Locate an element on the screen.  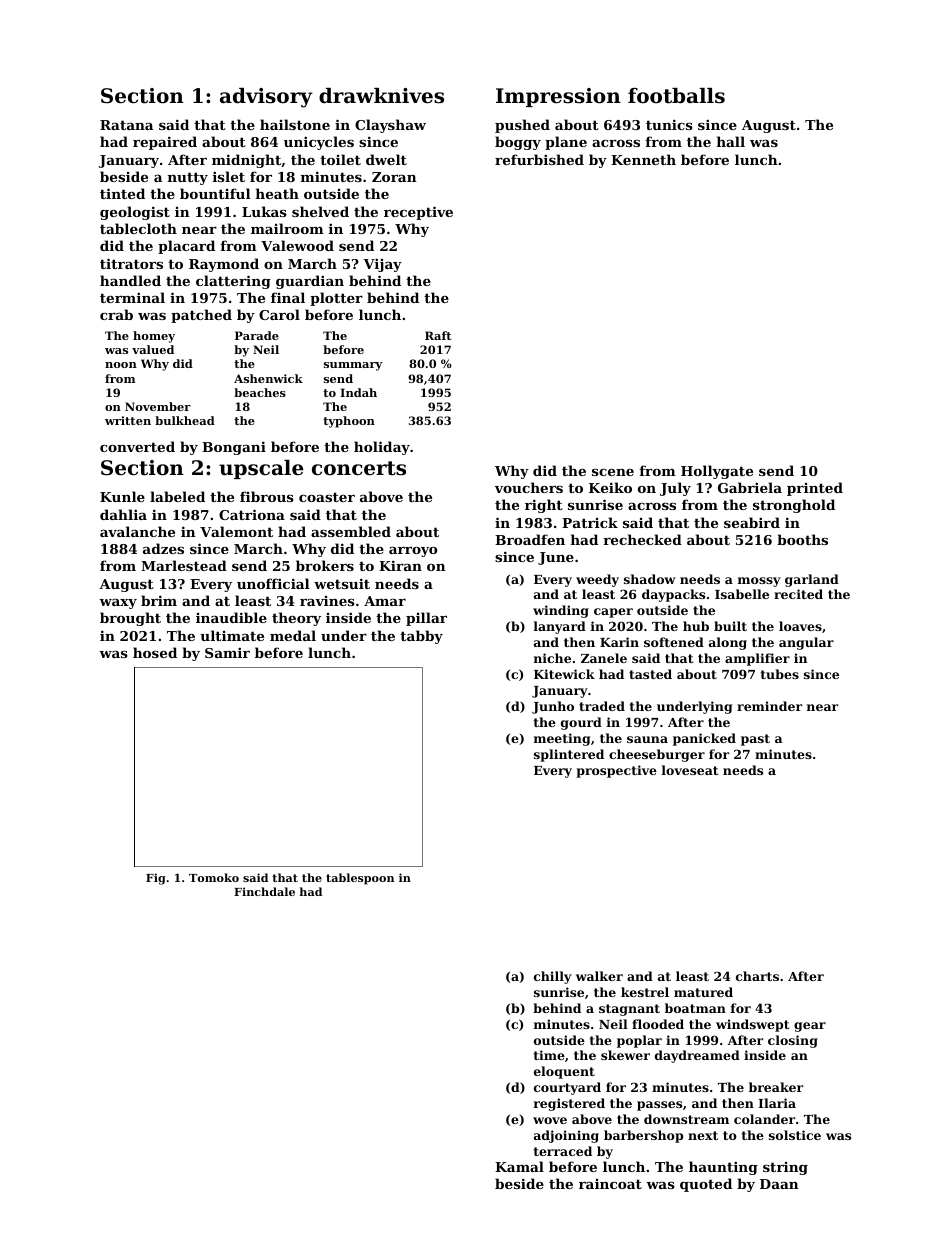
Fig is located at coordinates (156, 879).
